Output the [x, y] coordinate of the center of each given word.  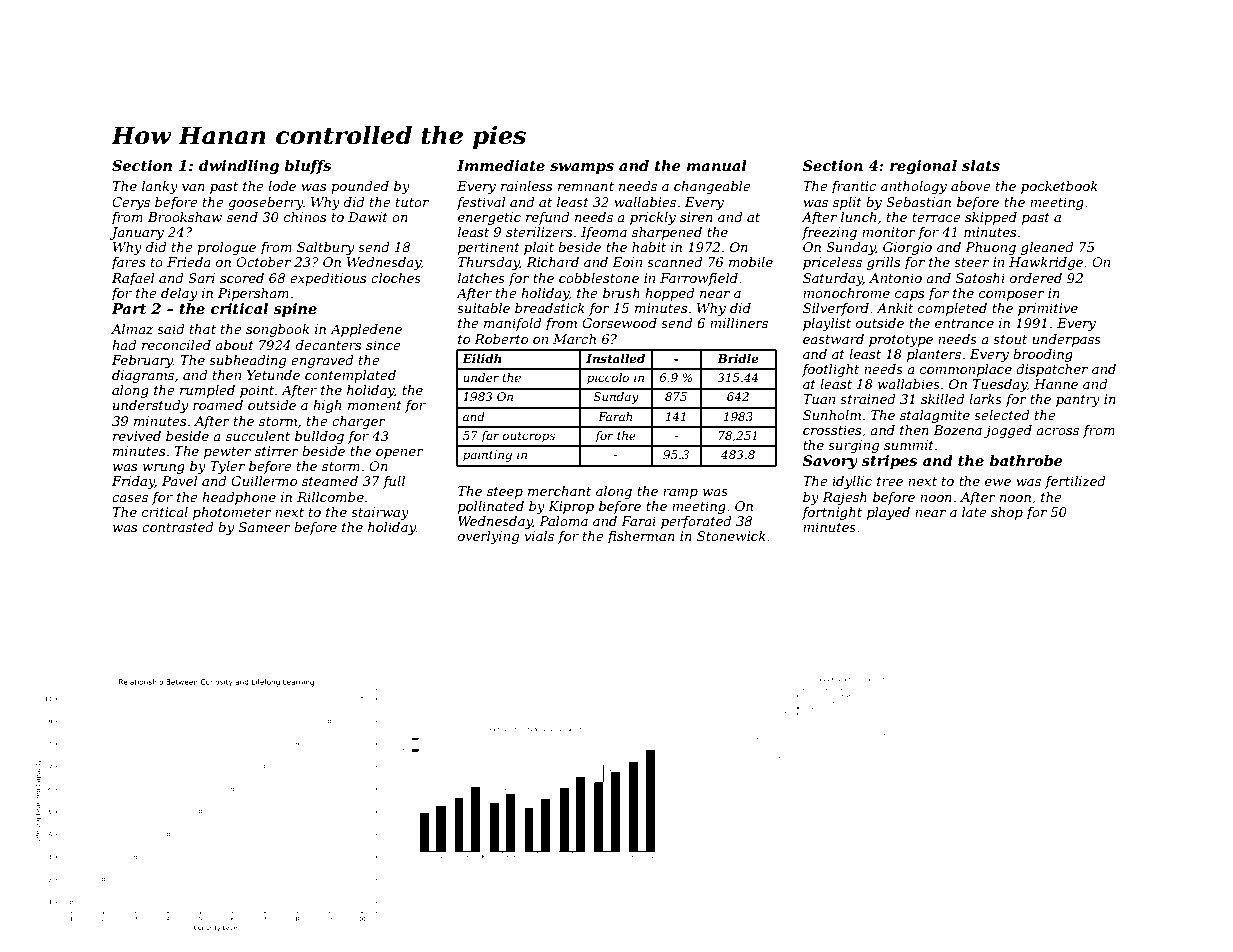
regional [923, 167]
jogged [1008, 431]
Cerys [131, 203]
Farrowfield [699, 279]
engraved [322, 361]
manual [717, 165]
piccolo [608, 379]
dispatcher [1052, 370]
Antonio [895, 278]
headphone [239, 498]
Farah [615, 416]
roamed [218, 405]
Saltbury [325, 248]
